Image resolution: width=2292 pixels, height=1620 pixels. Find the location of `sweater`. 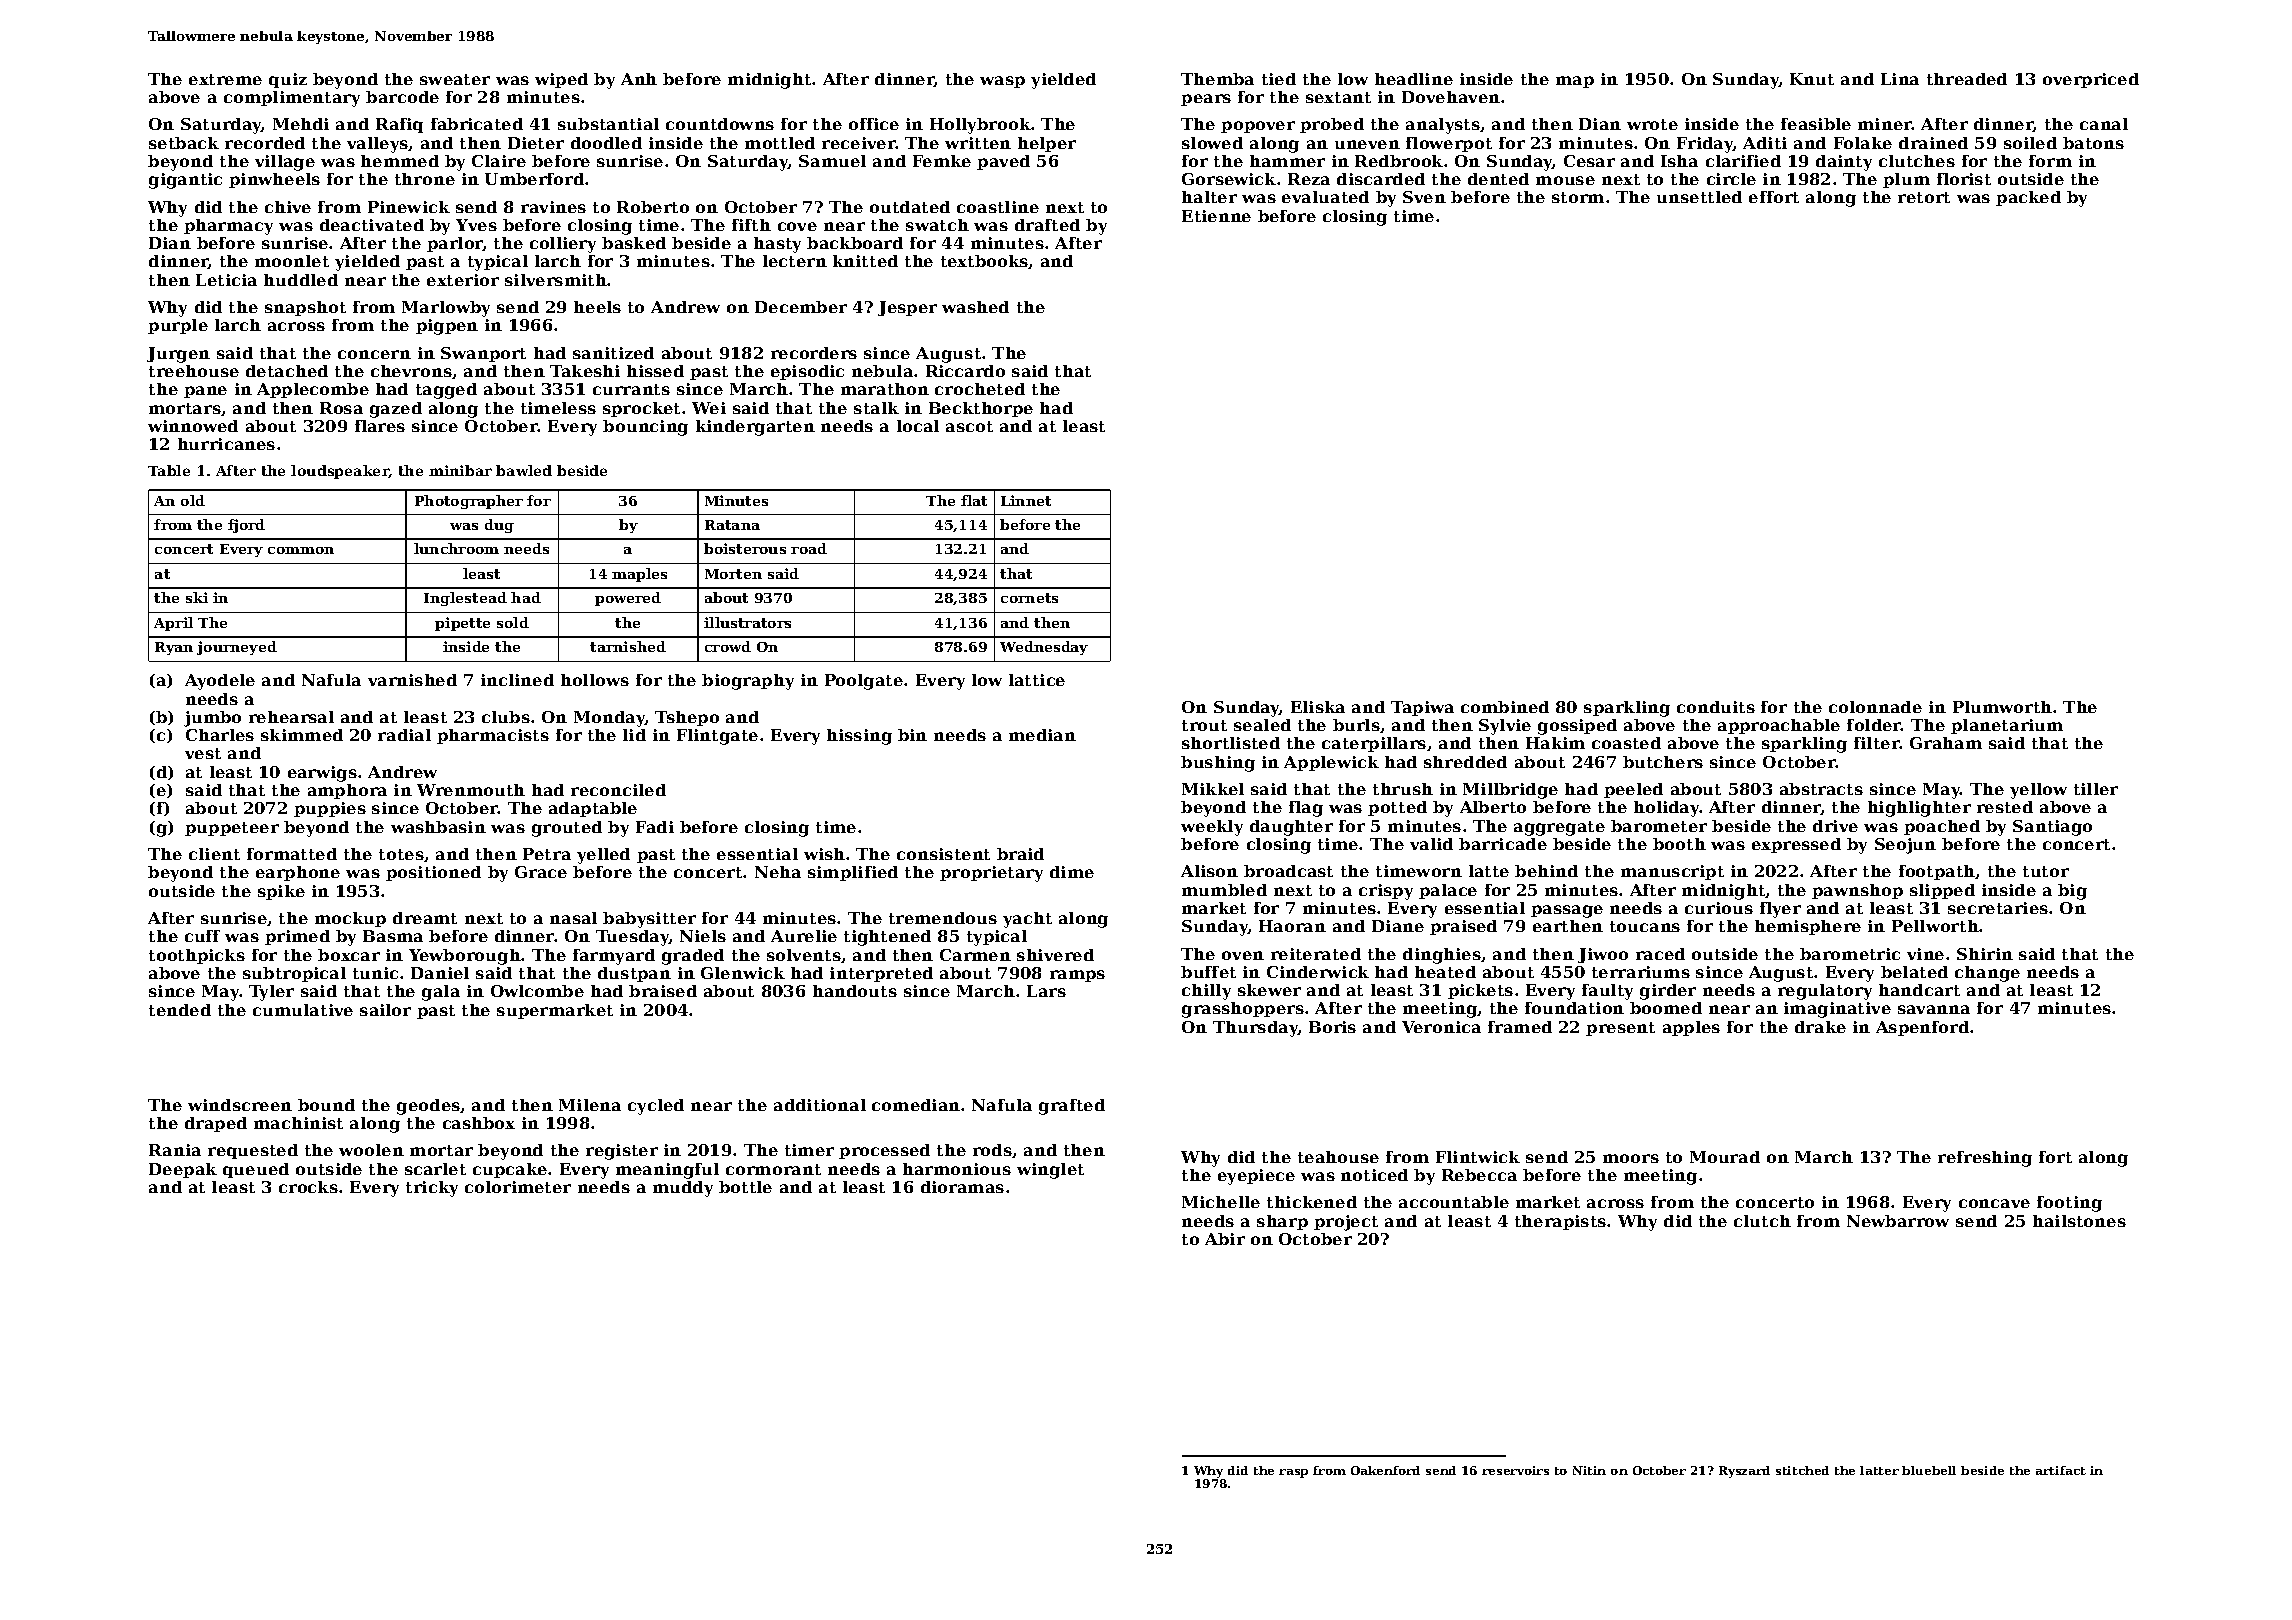

sweater is located at coordinates (455, 79).
